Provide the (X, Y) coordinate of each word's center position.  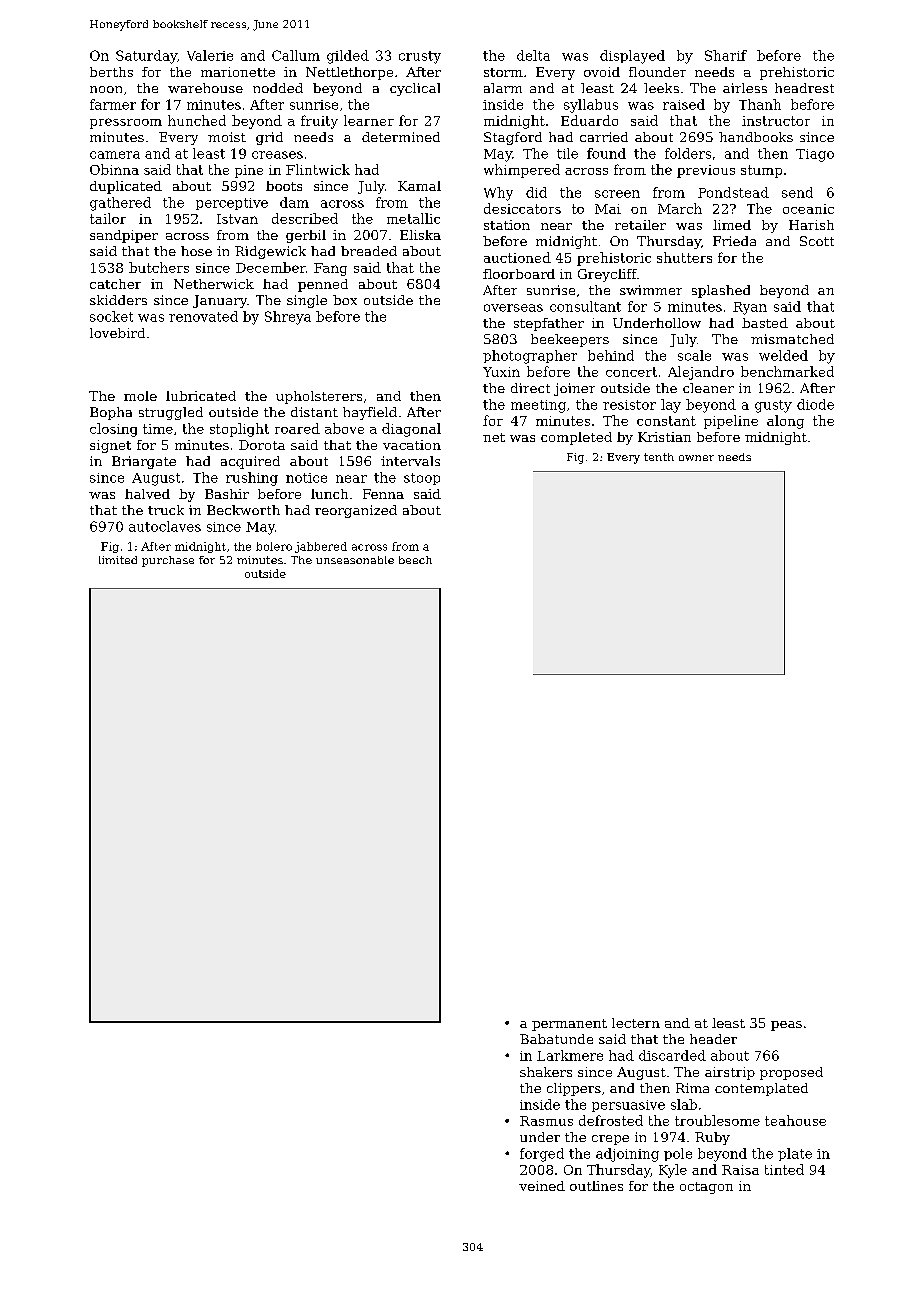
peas (786, 1026)
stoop (422, 479)
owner (696, 458)
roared (297, 428)
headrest (804, 88)
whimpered (522, 171)
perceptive (232, 204)
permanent (569, 1025)
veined (542, 1186)
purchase (168, 561)
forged (542, 1155)
